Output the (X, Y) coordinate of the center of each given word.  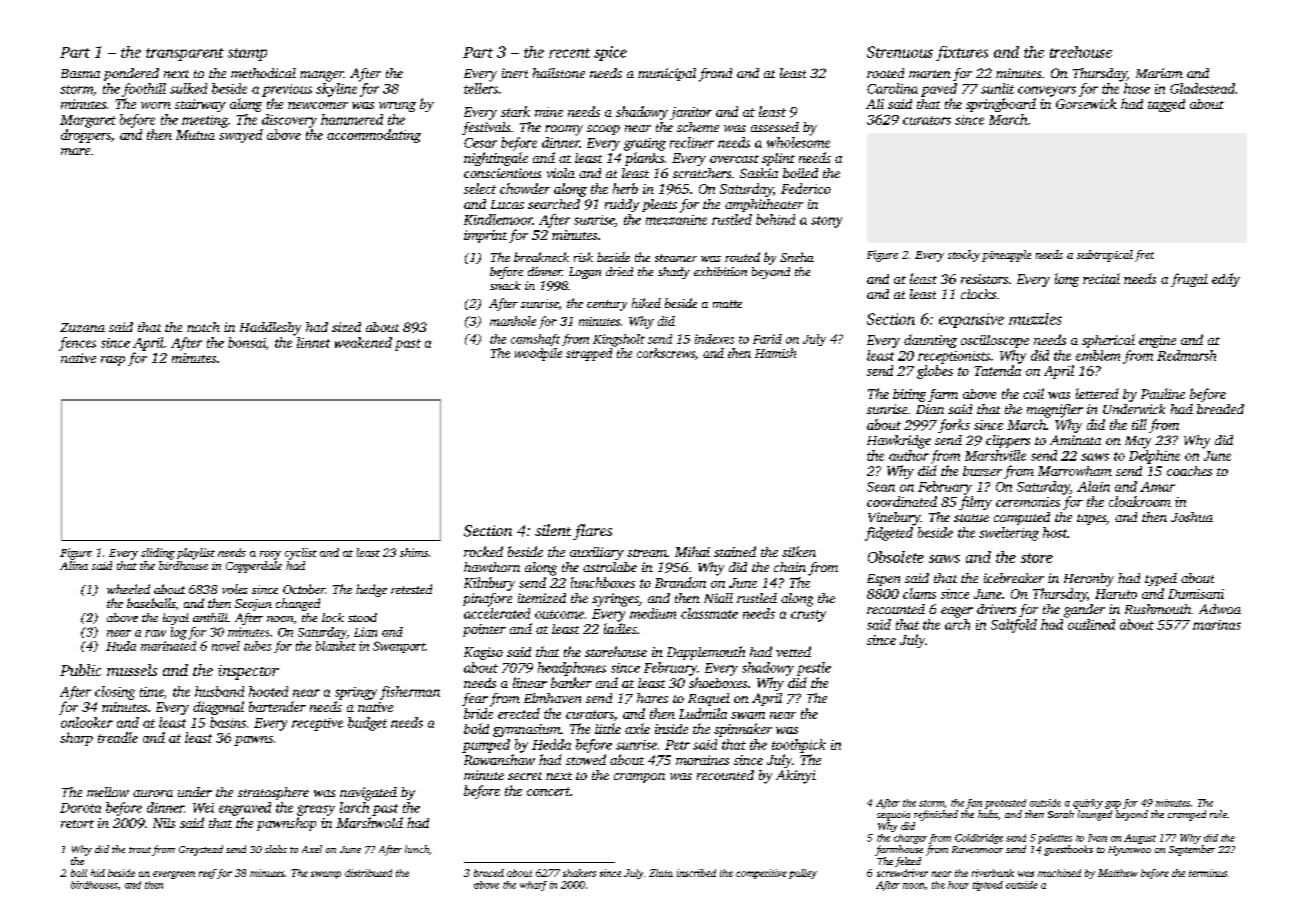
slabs (276, 849)
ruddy (622, 205)
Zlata (661, 873)
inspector (248, 672)
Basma (80, 73)
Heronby (1089, 580)
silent (553, 530)
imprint (485, 236)
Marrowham (1075, 471)
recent (569, 53)
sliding (158, 554)
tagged (1166, 105)
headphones (572, 669)
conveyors (1047, 91)
